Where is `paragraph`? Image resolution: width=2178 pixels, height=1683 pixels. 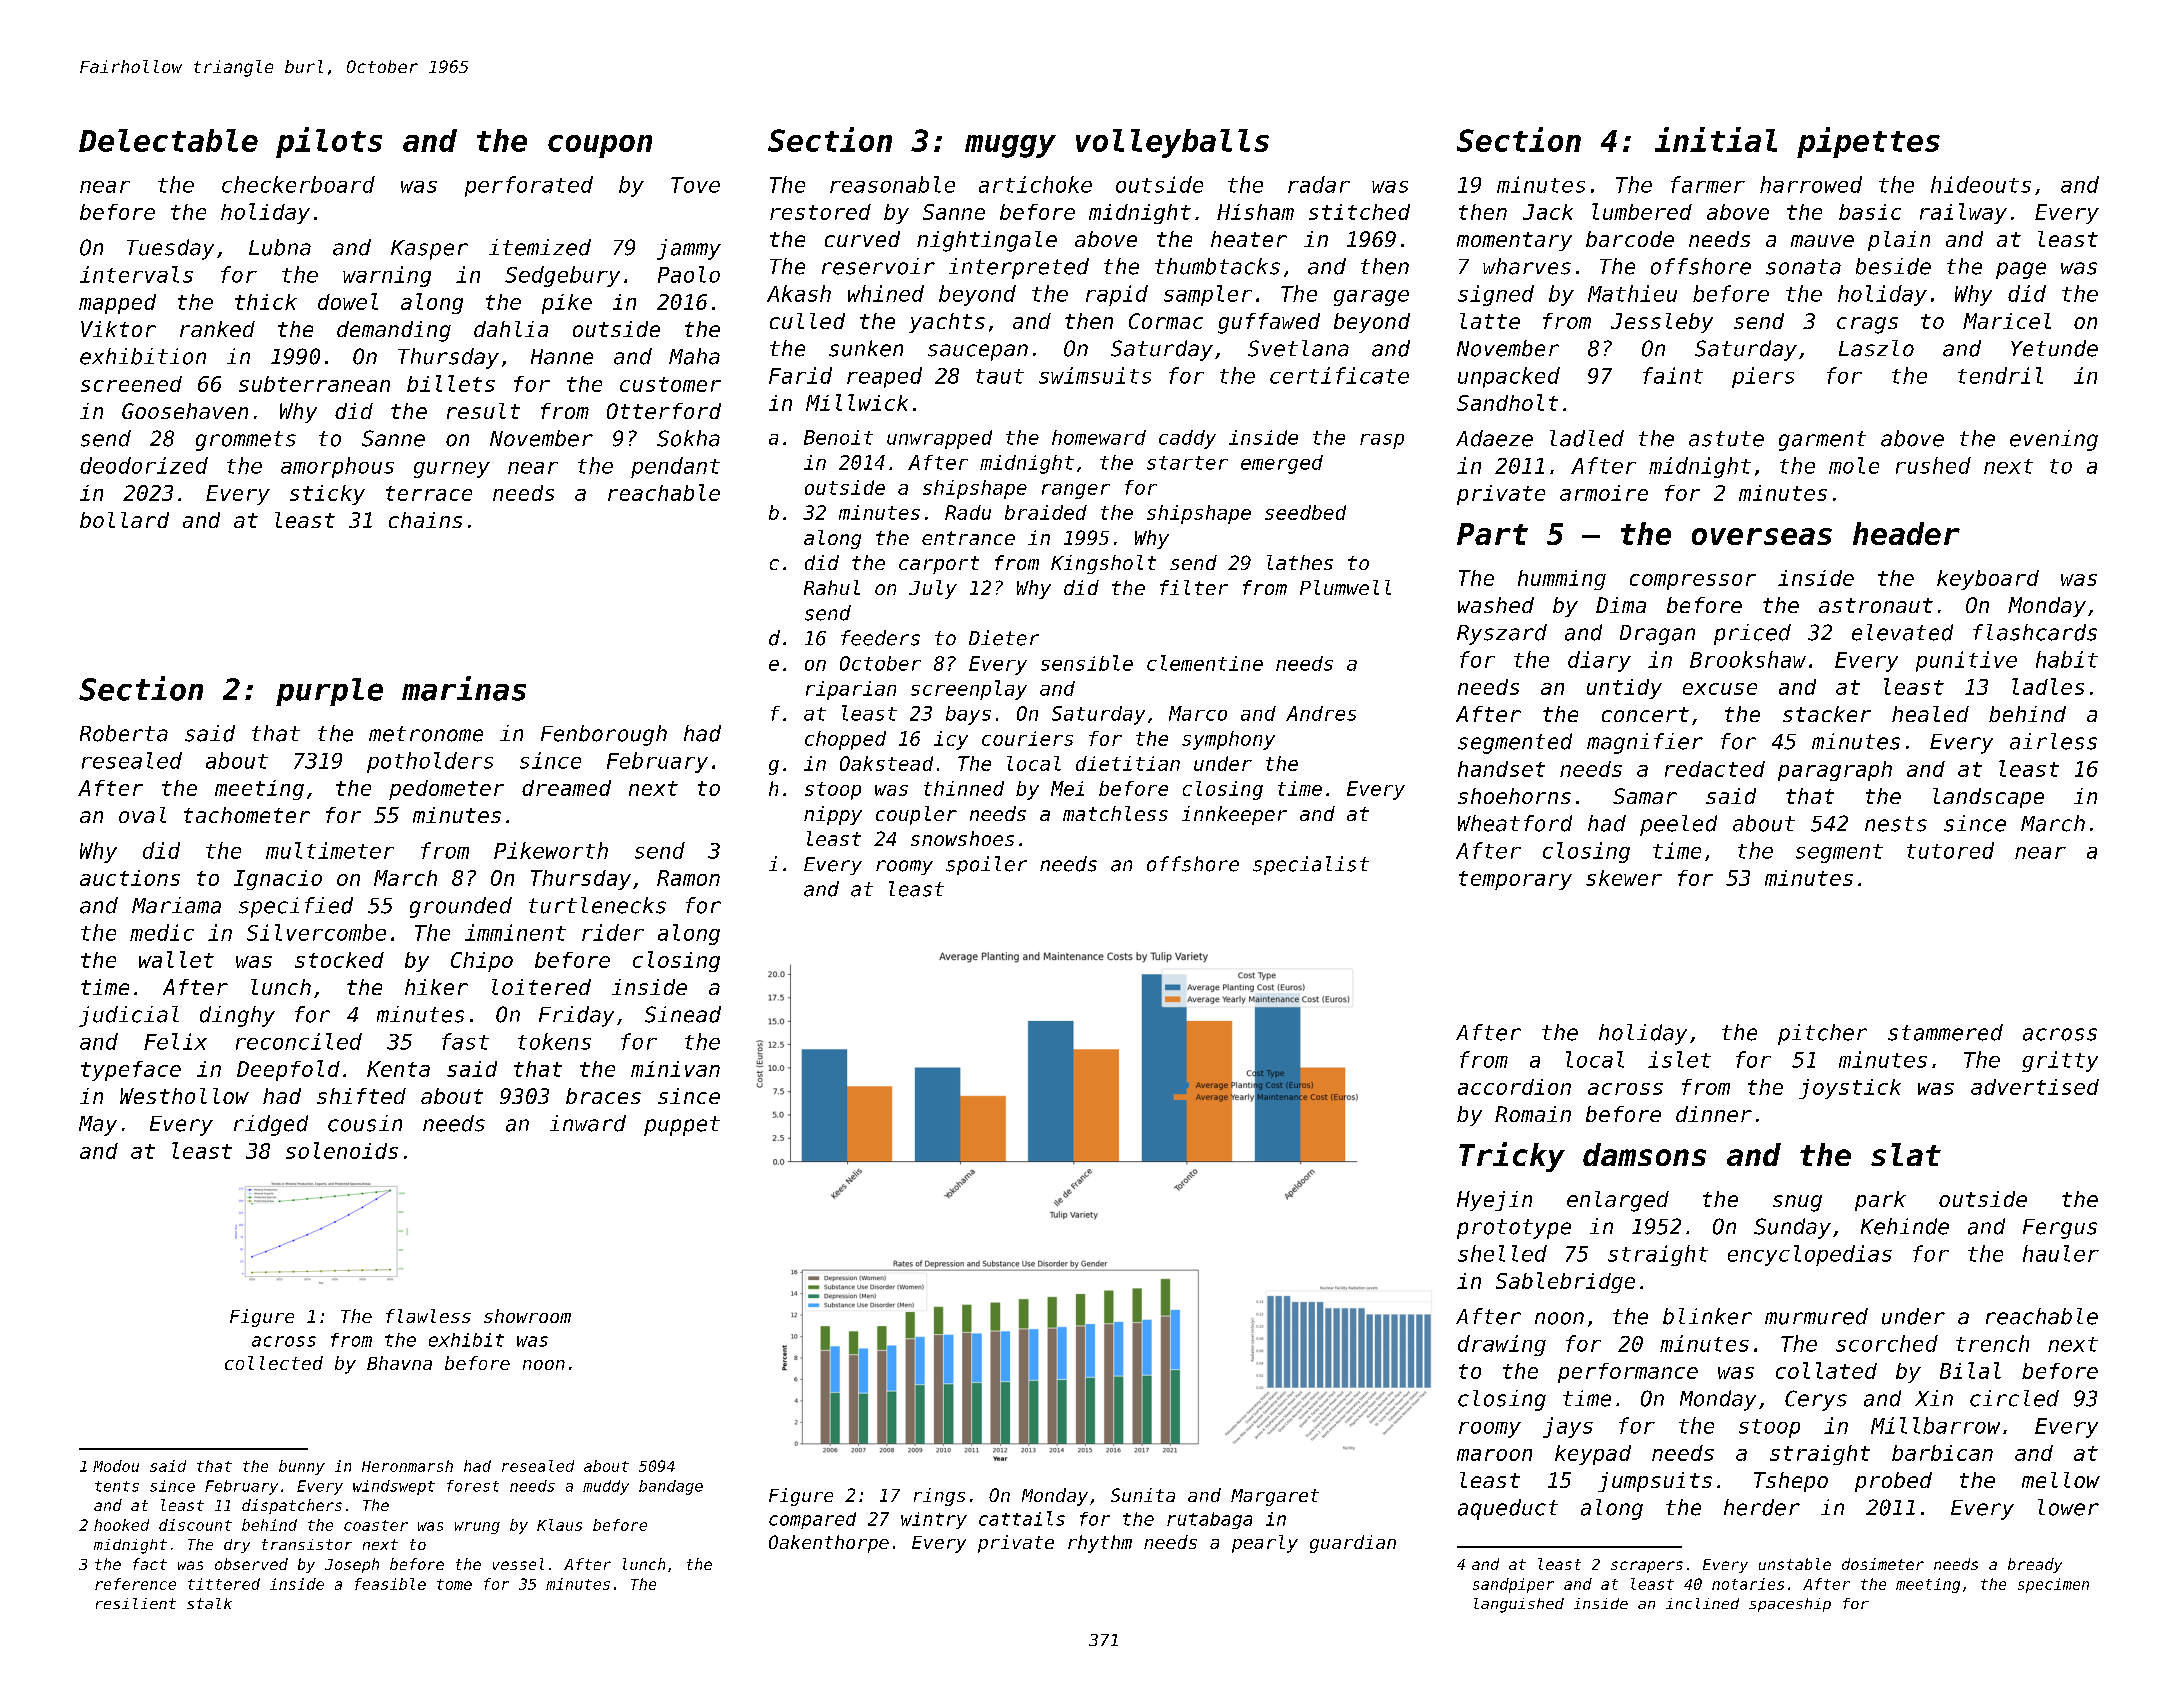
paragraph is located at coordinates (1835, 771).
